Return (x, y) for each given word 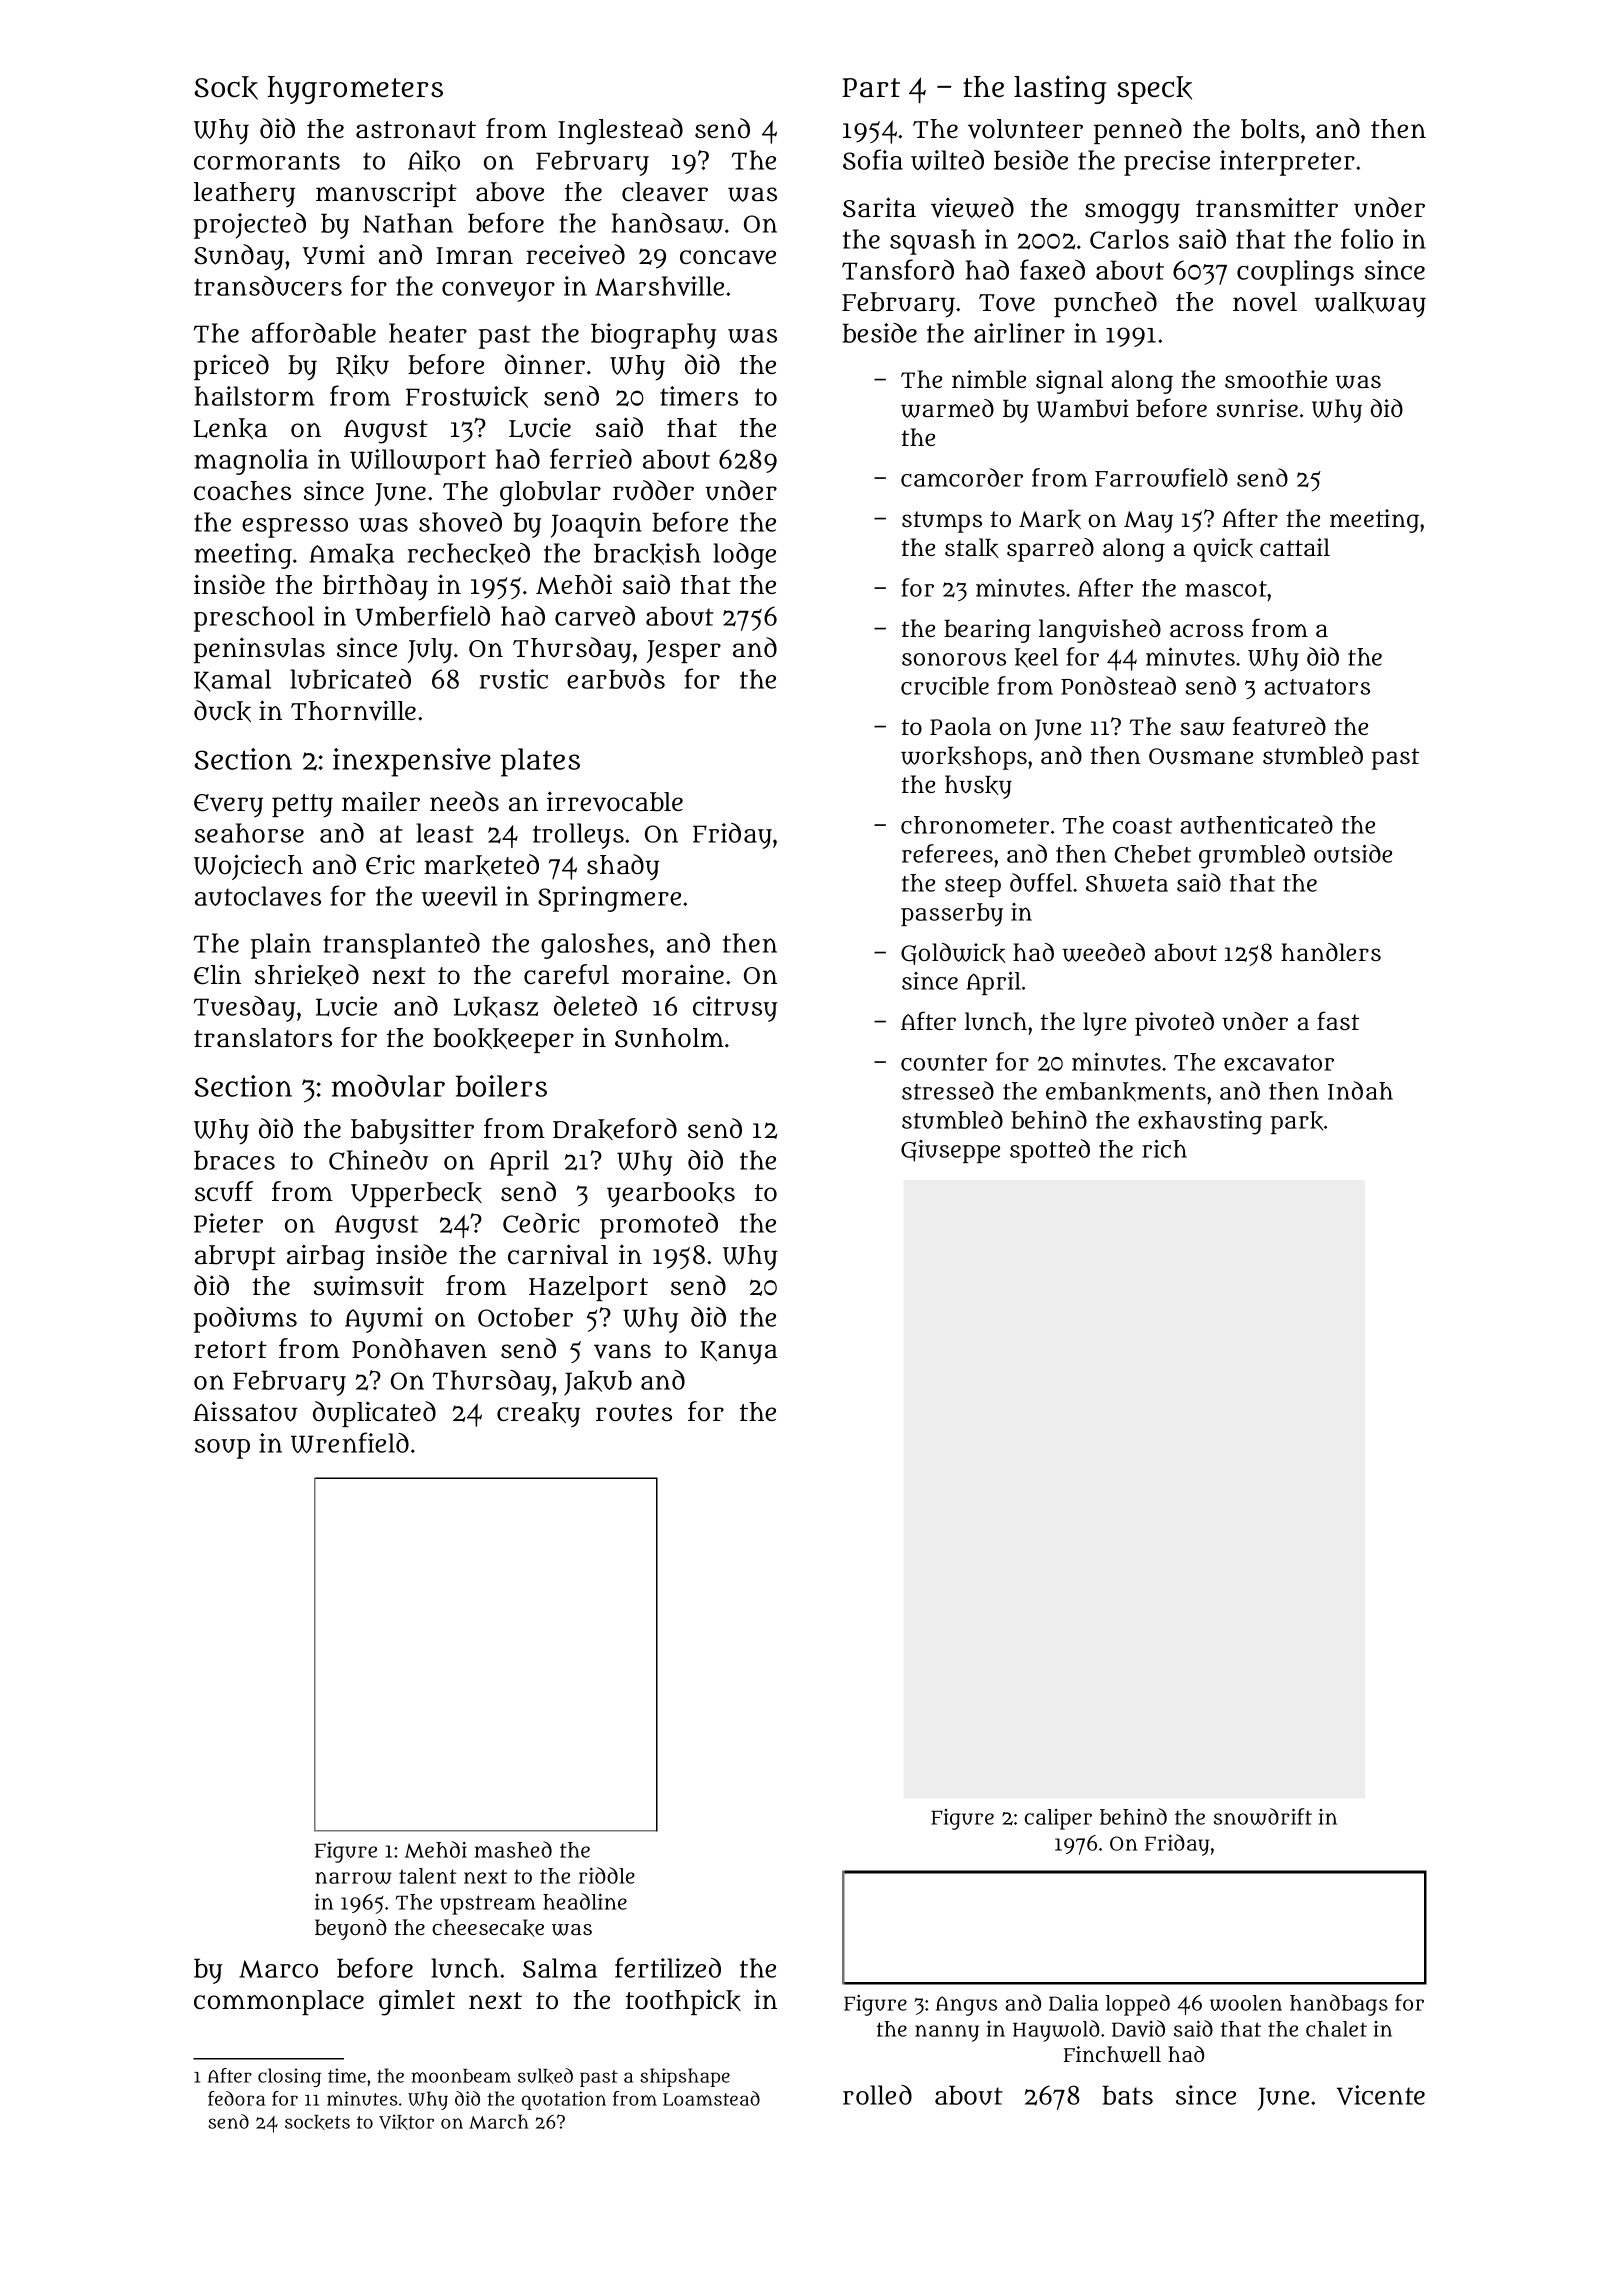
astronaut (416, 130)
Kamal (232, 680)
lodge (744, 556)
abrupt (235, 1257)
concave (728, 257)
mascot (1226, 589)
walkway (1370, 305)
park (1297, 1122)
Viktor (406, 2122)
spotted (1050, 1151)
